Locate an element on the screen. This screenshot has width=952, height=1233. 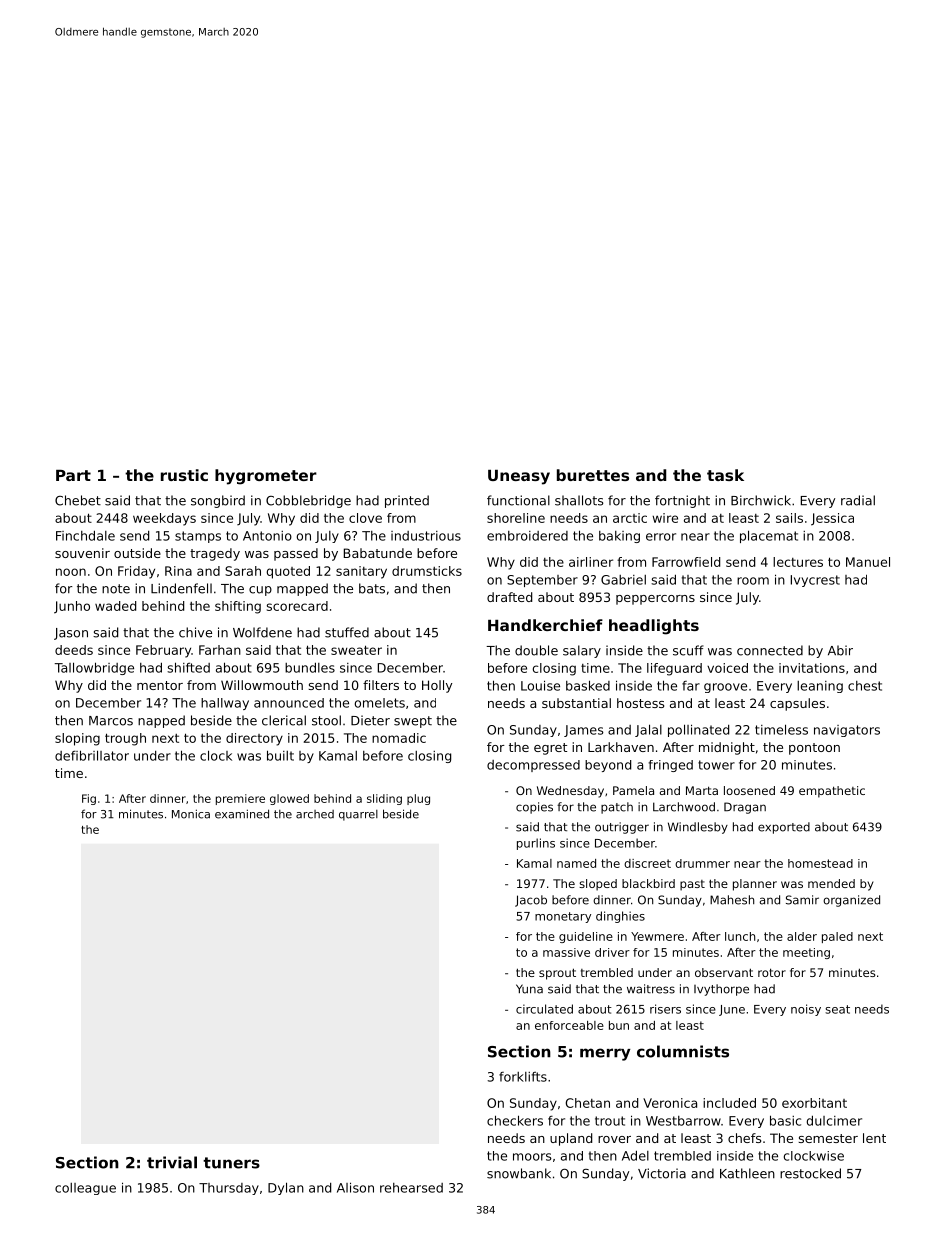
included is located at coordinates (729, 1103).
